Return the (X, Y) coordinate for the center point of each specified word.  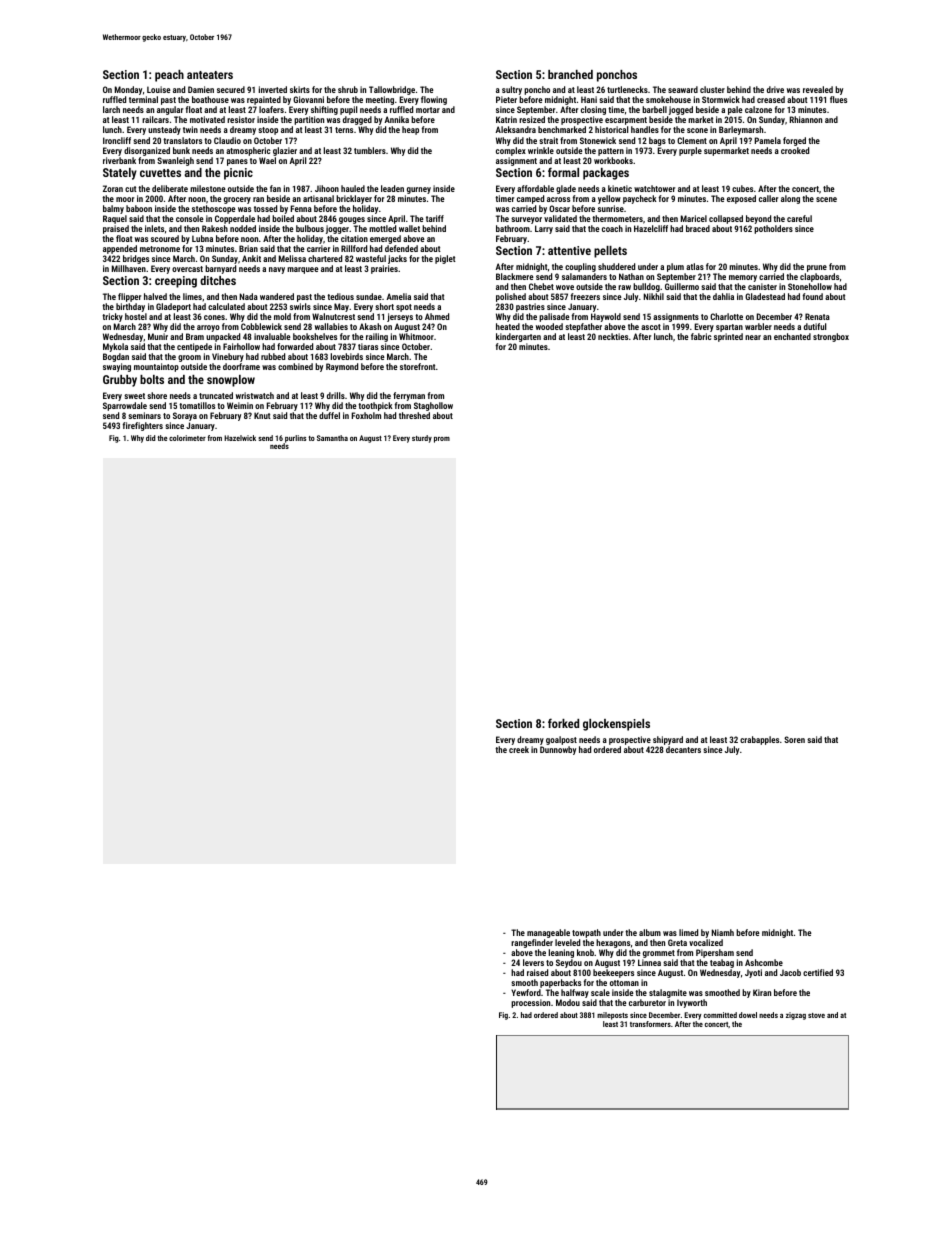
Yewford (526, 992)
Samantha (332, 438)
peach (169, 76)
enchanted (792, 336)
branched (570, 74)
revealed (818, 89)
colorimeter (187, 438)
